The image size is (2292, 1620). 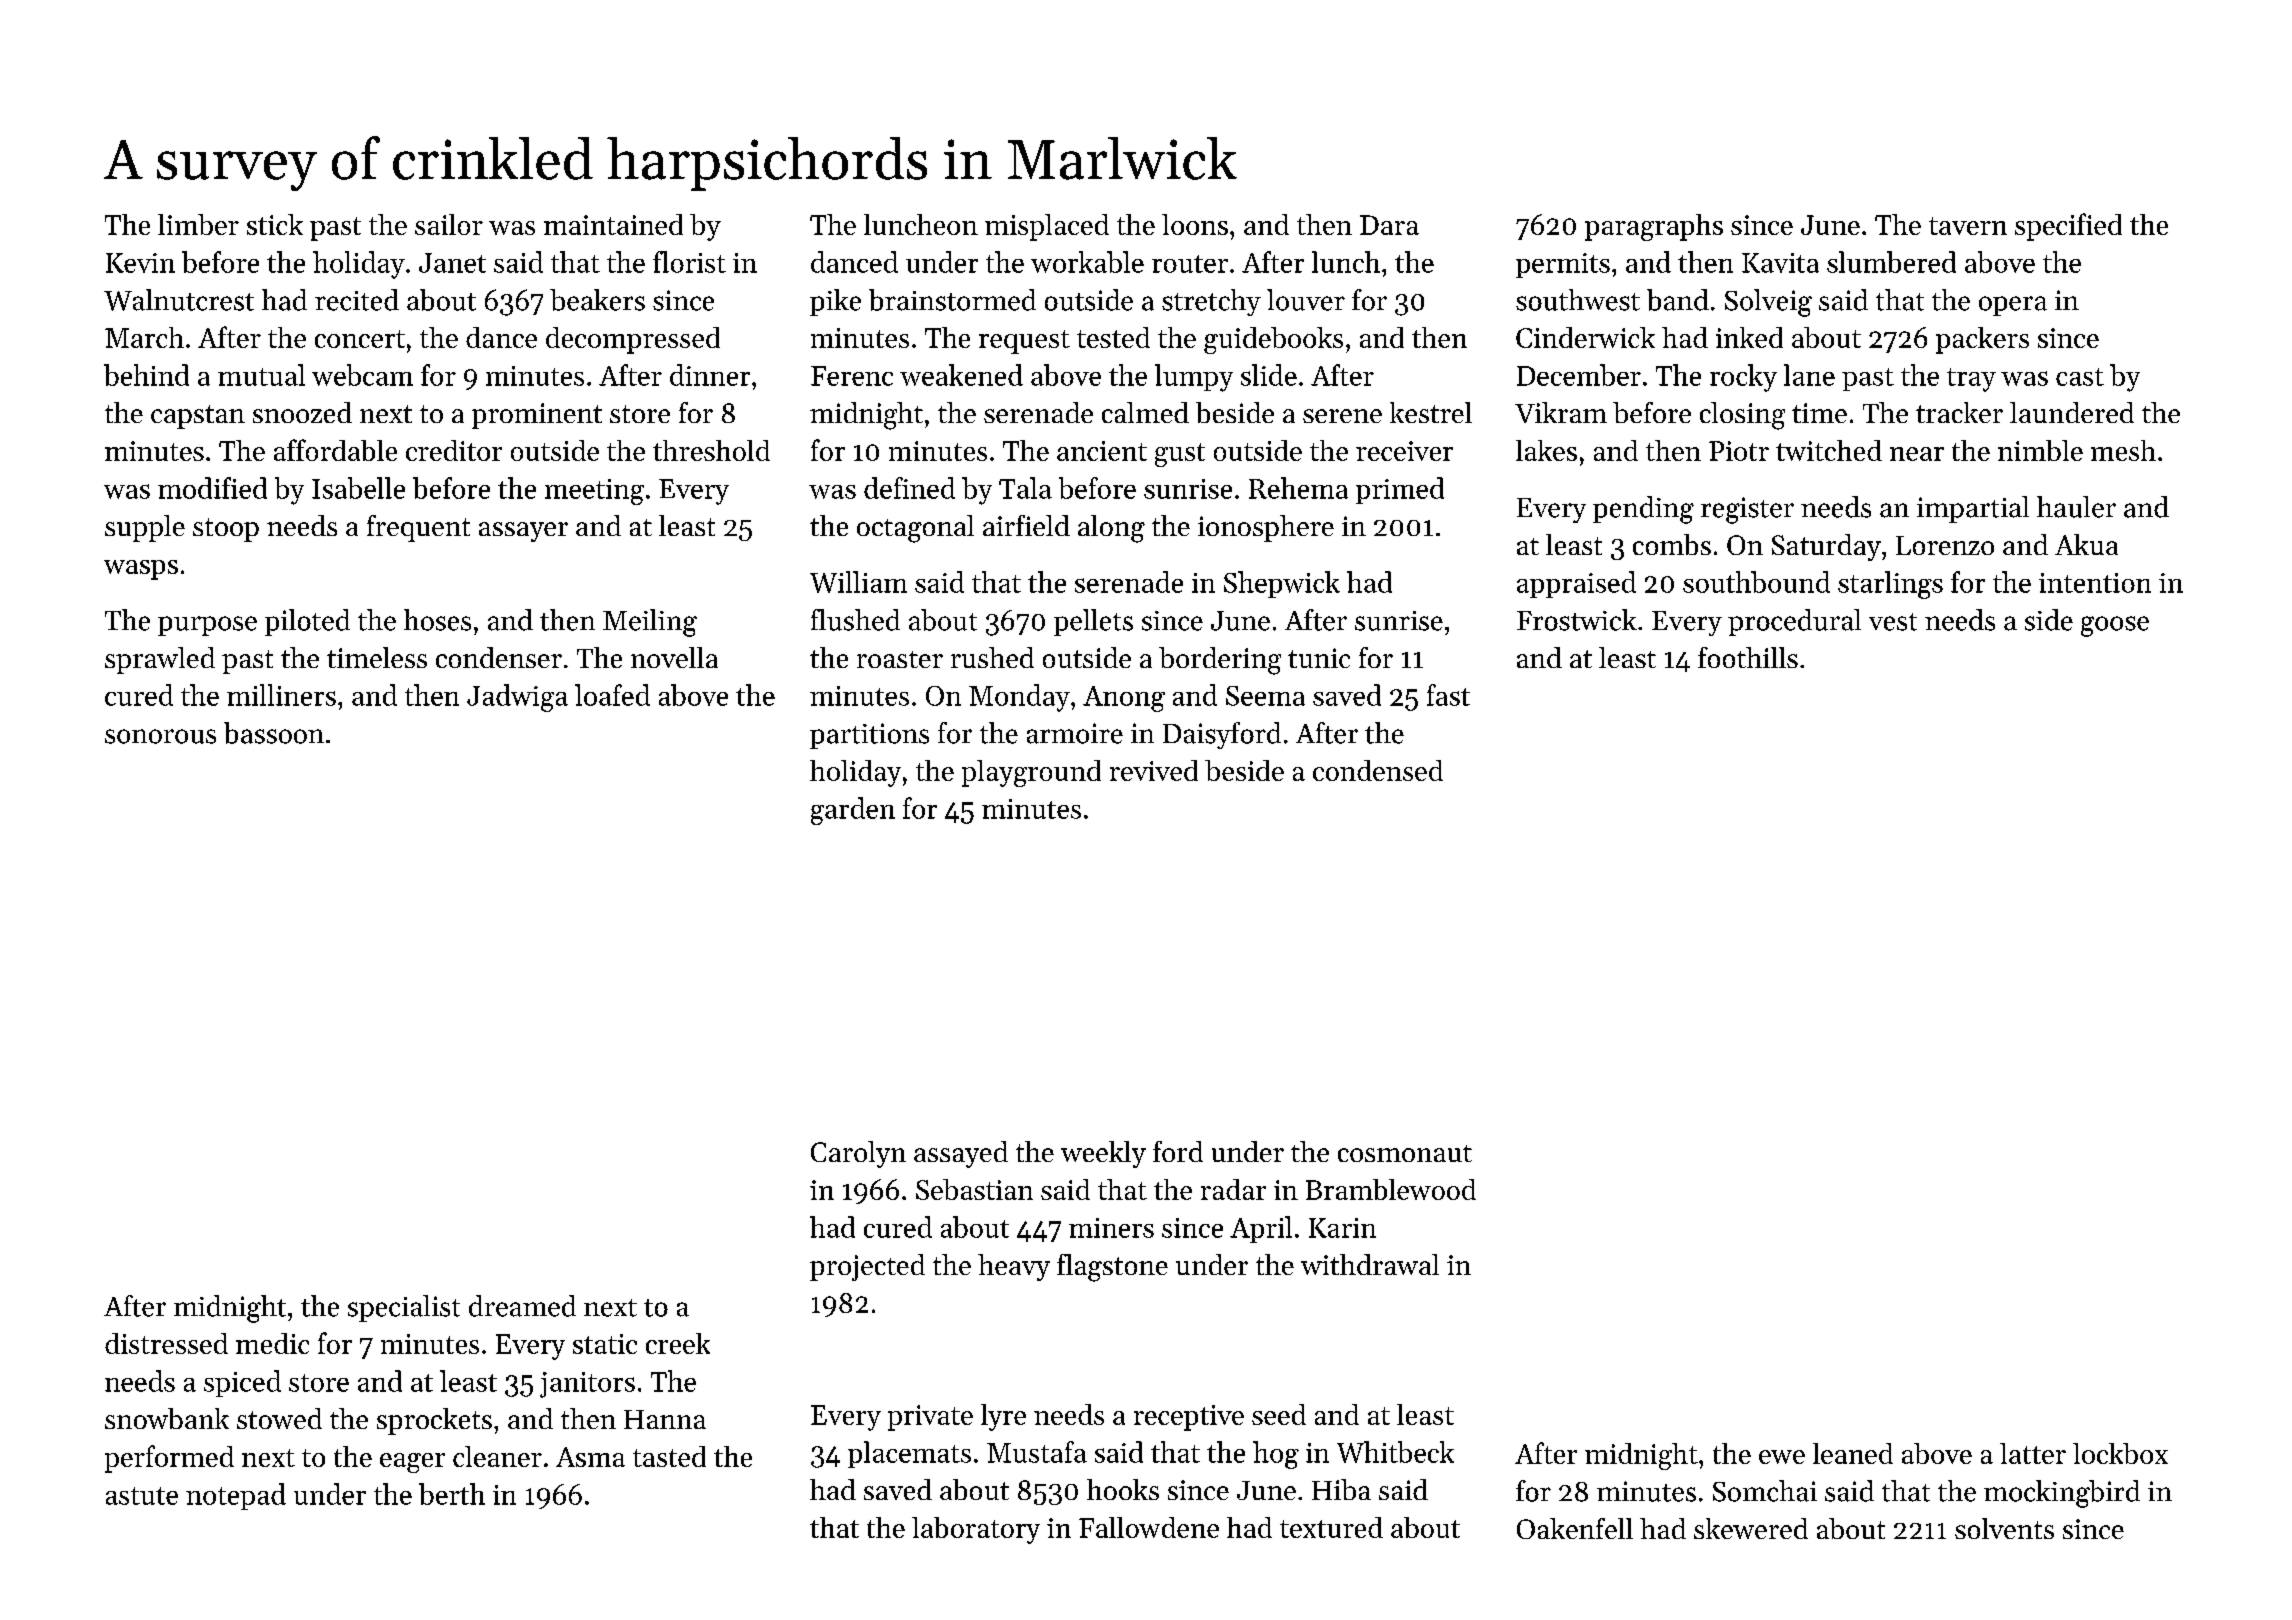 What do you see at coordinates (1019, 698) in the screenshot?
I see `Monday` at bounding box center [1019, 698].
